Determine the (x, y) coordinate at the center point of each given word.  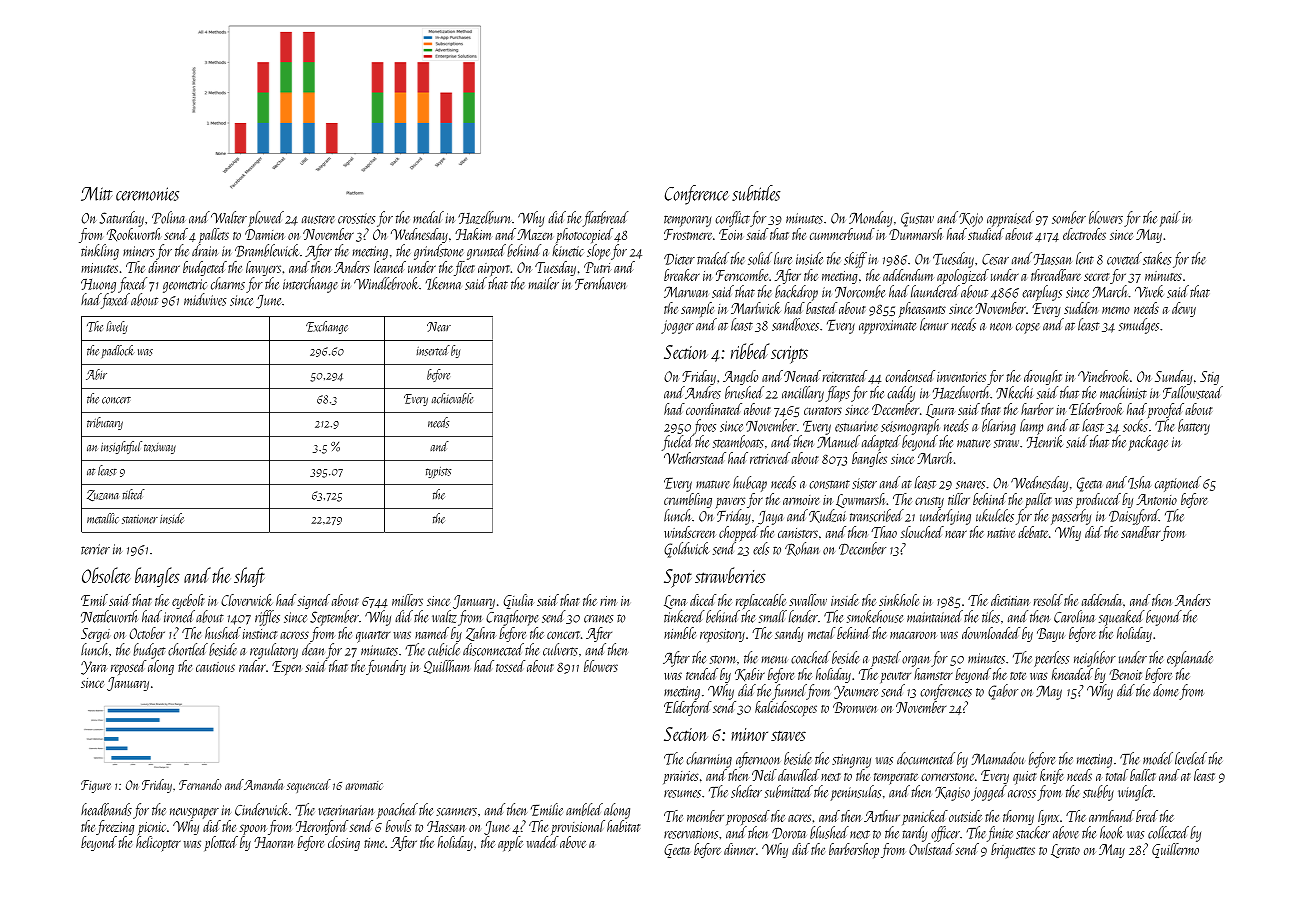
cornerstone (947, 777)
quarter (373, 637)
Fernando (200, 784)
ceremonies (147, 194)
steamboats (738, 441)
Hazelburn (484, 217)
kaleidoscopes (786, 708)
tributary (105, 423)
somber (1069, 217)
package (1148, 443)
